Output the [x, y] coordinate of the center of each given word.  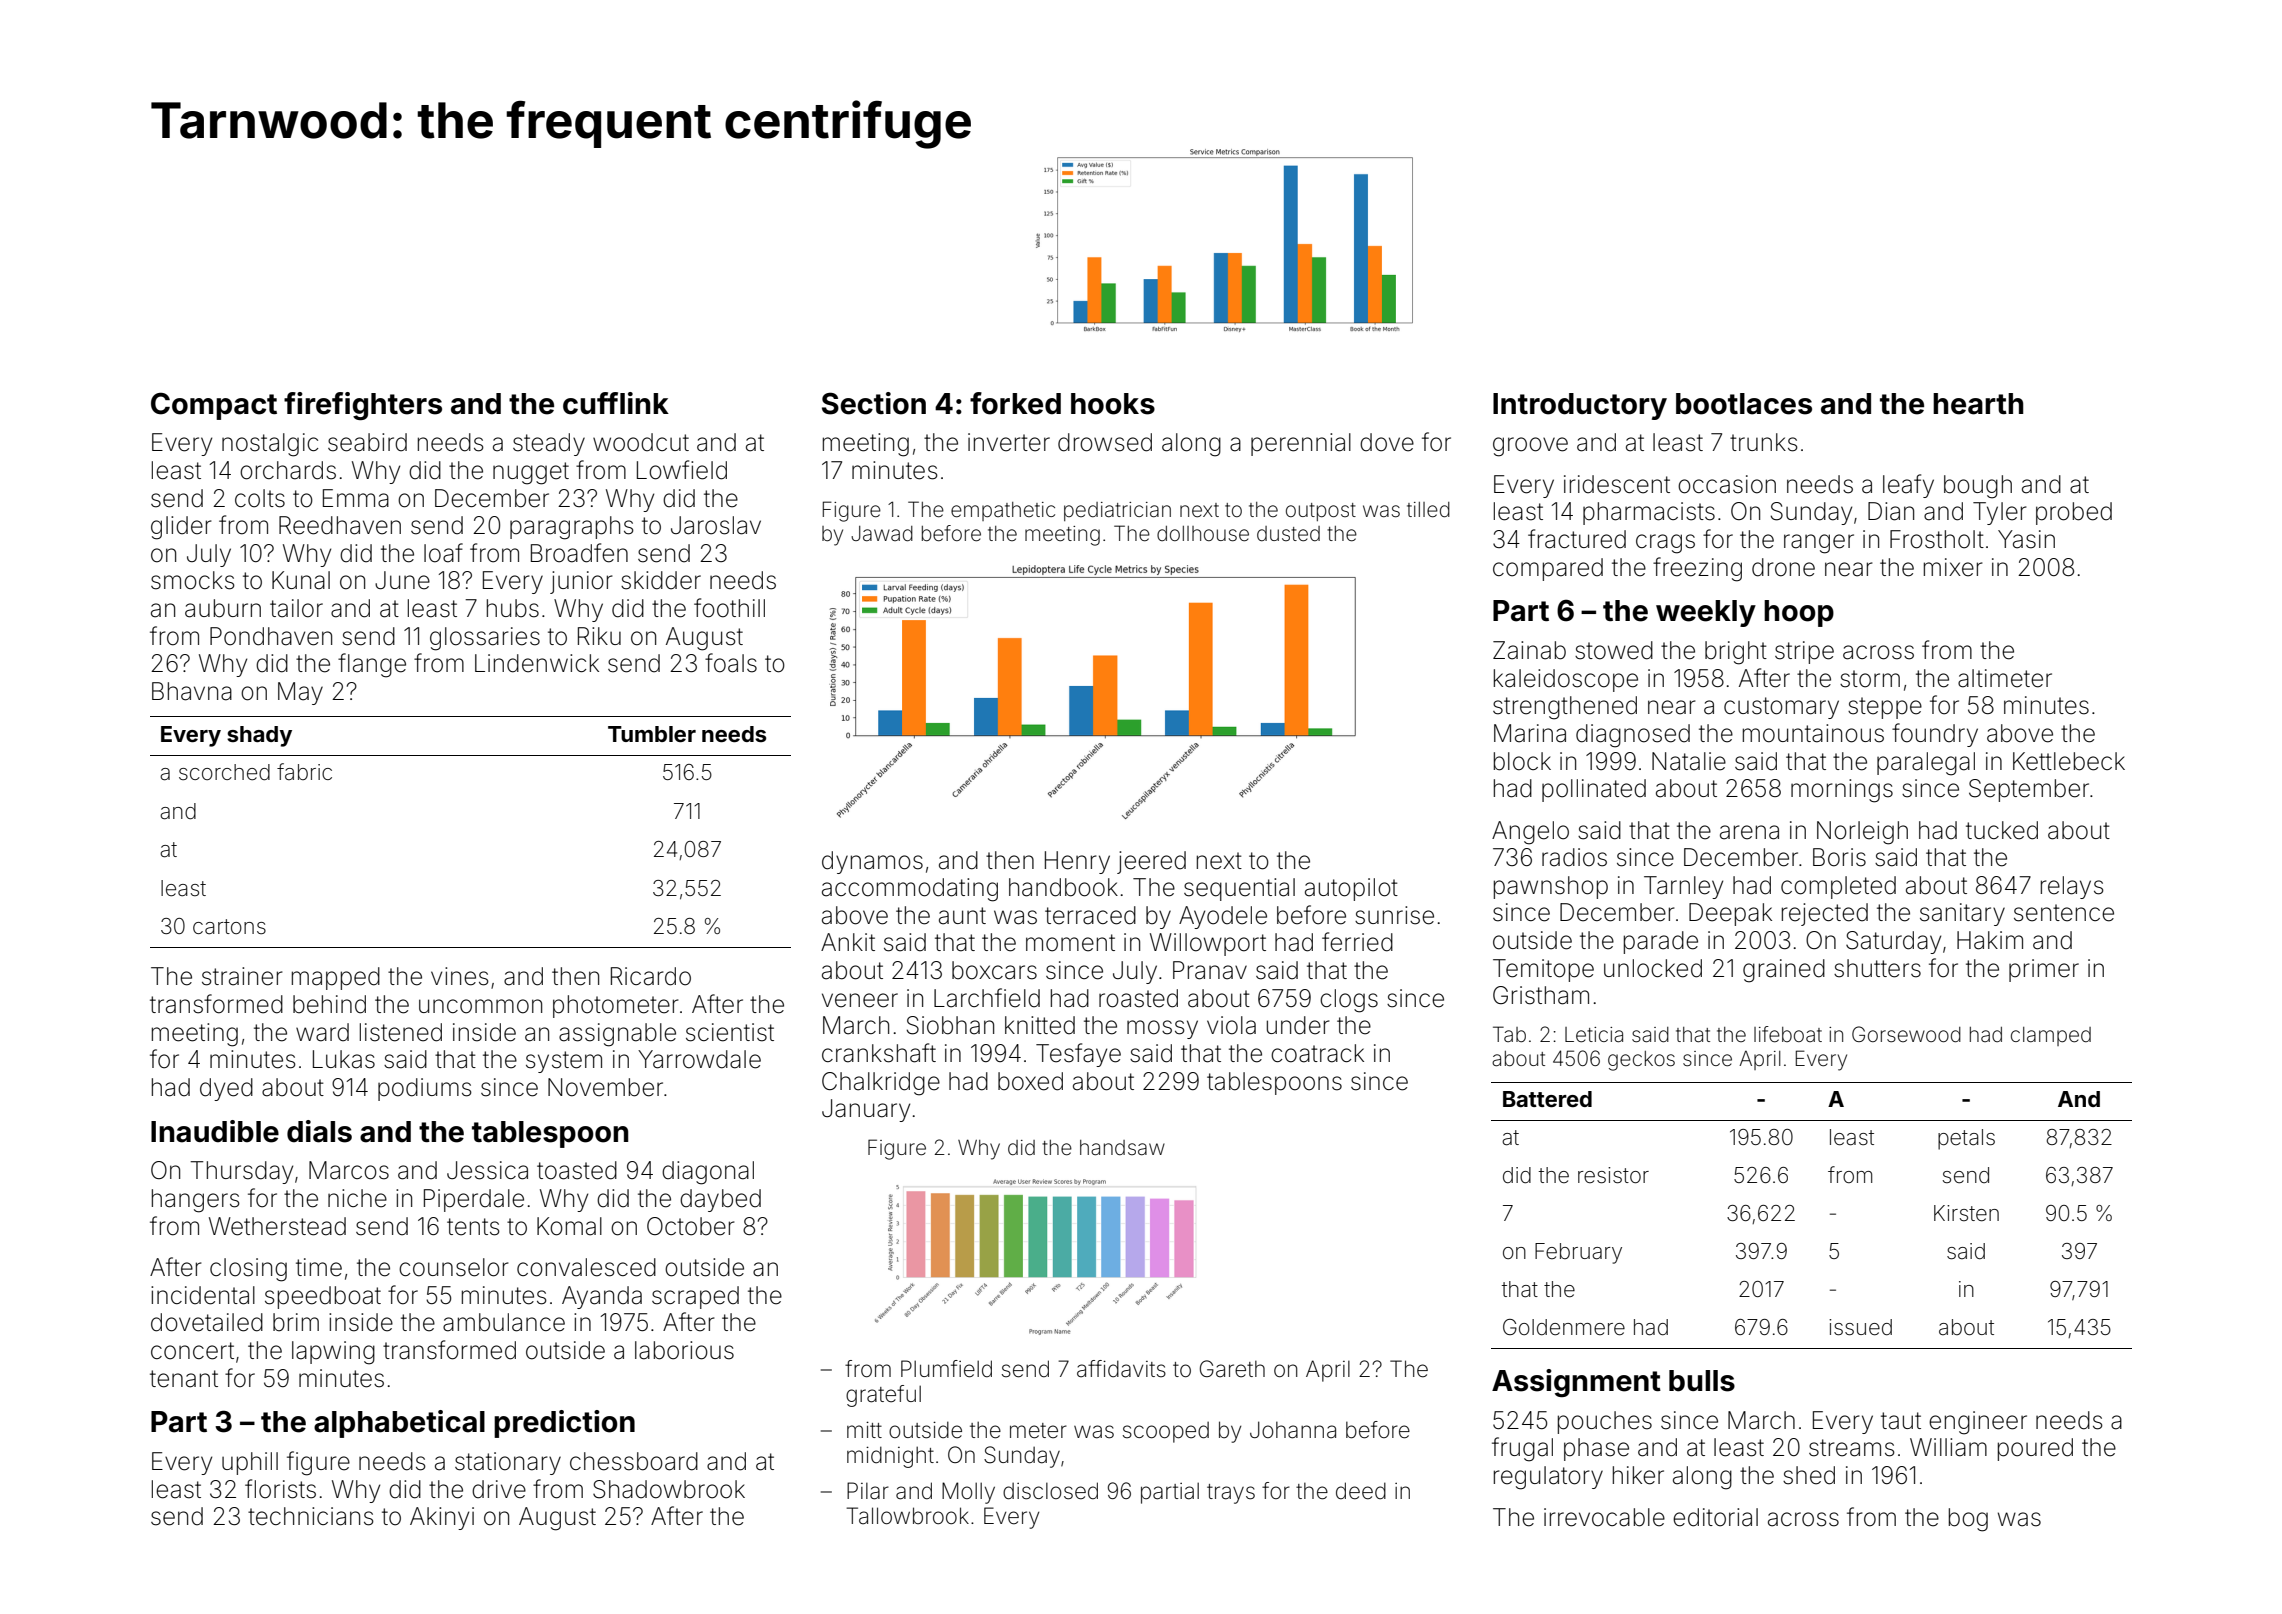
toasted [577, 1170]
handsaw [1122, 1147]
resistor [1613, 1175]
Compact [214, 406]
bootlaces [1744, 404]
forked [1015, 403]
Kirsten [1966, 1213]
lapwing [333, 1353]
